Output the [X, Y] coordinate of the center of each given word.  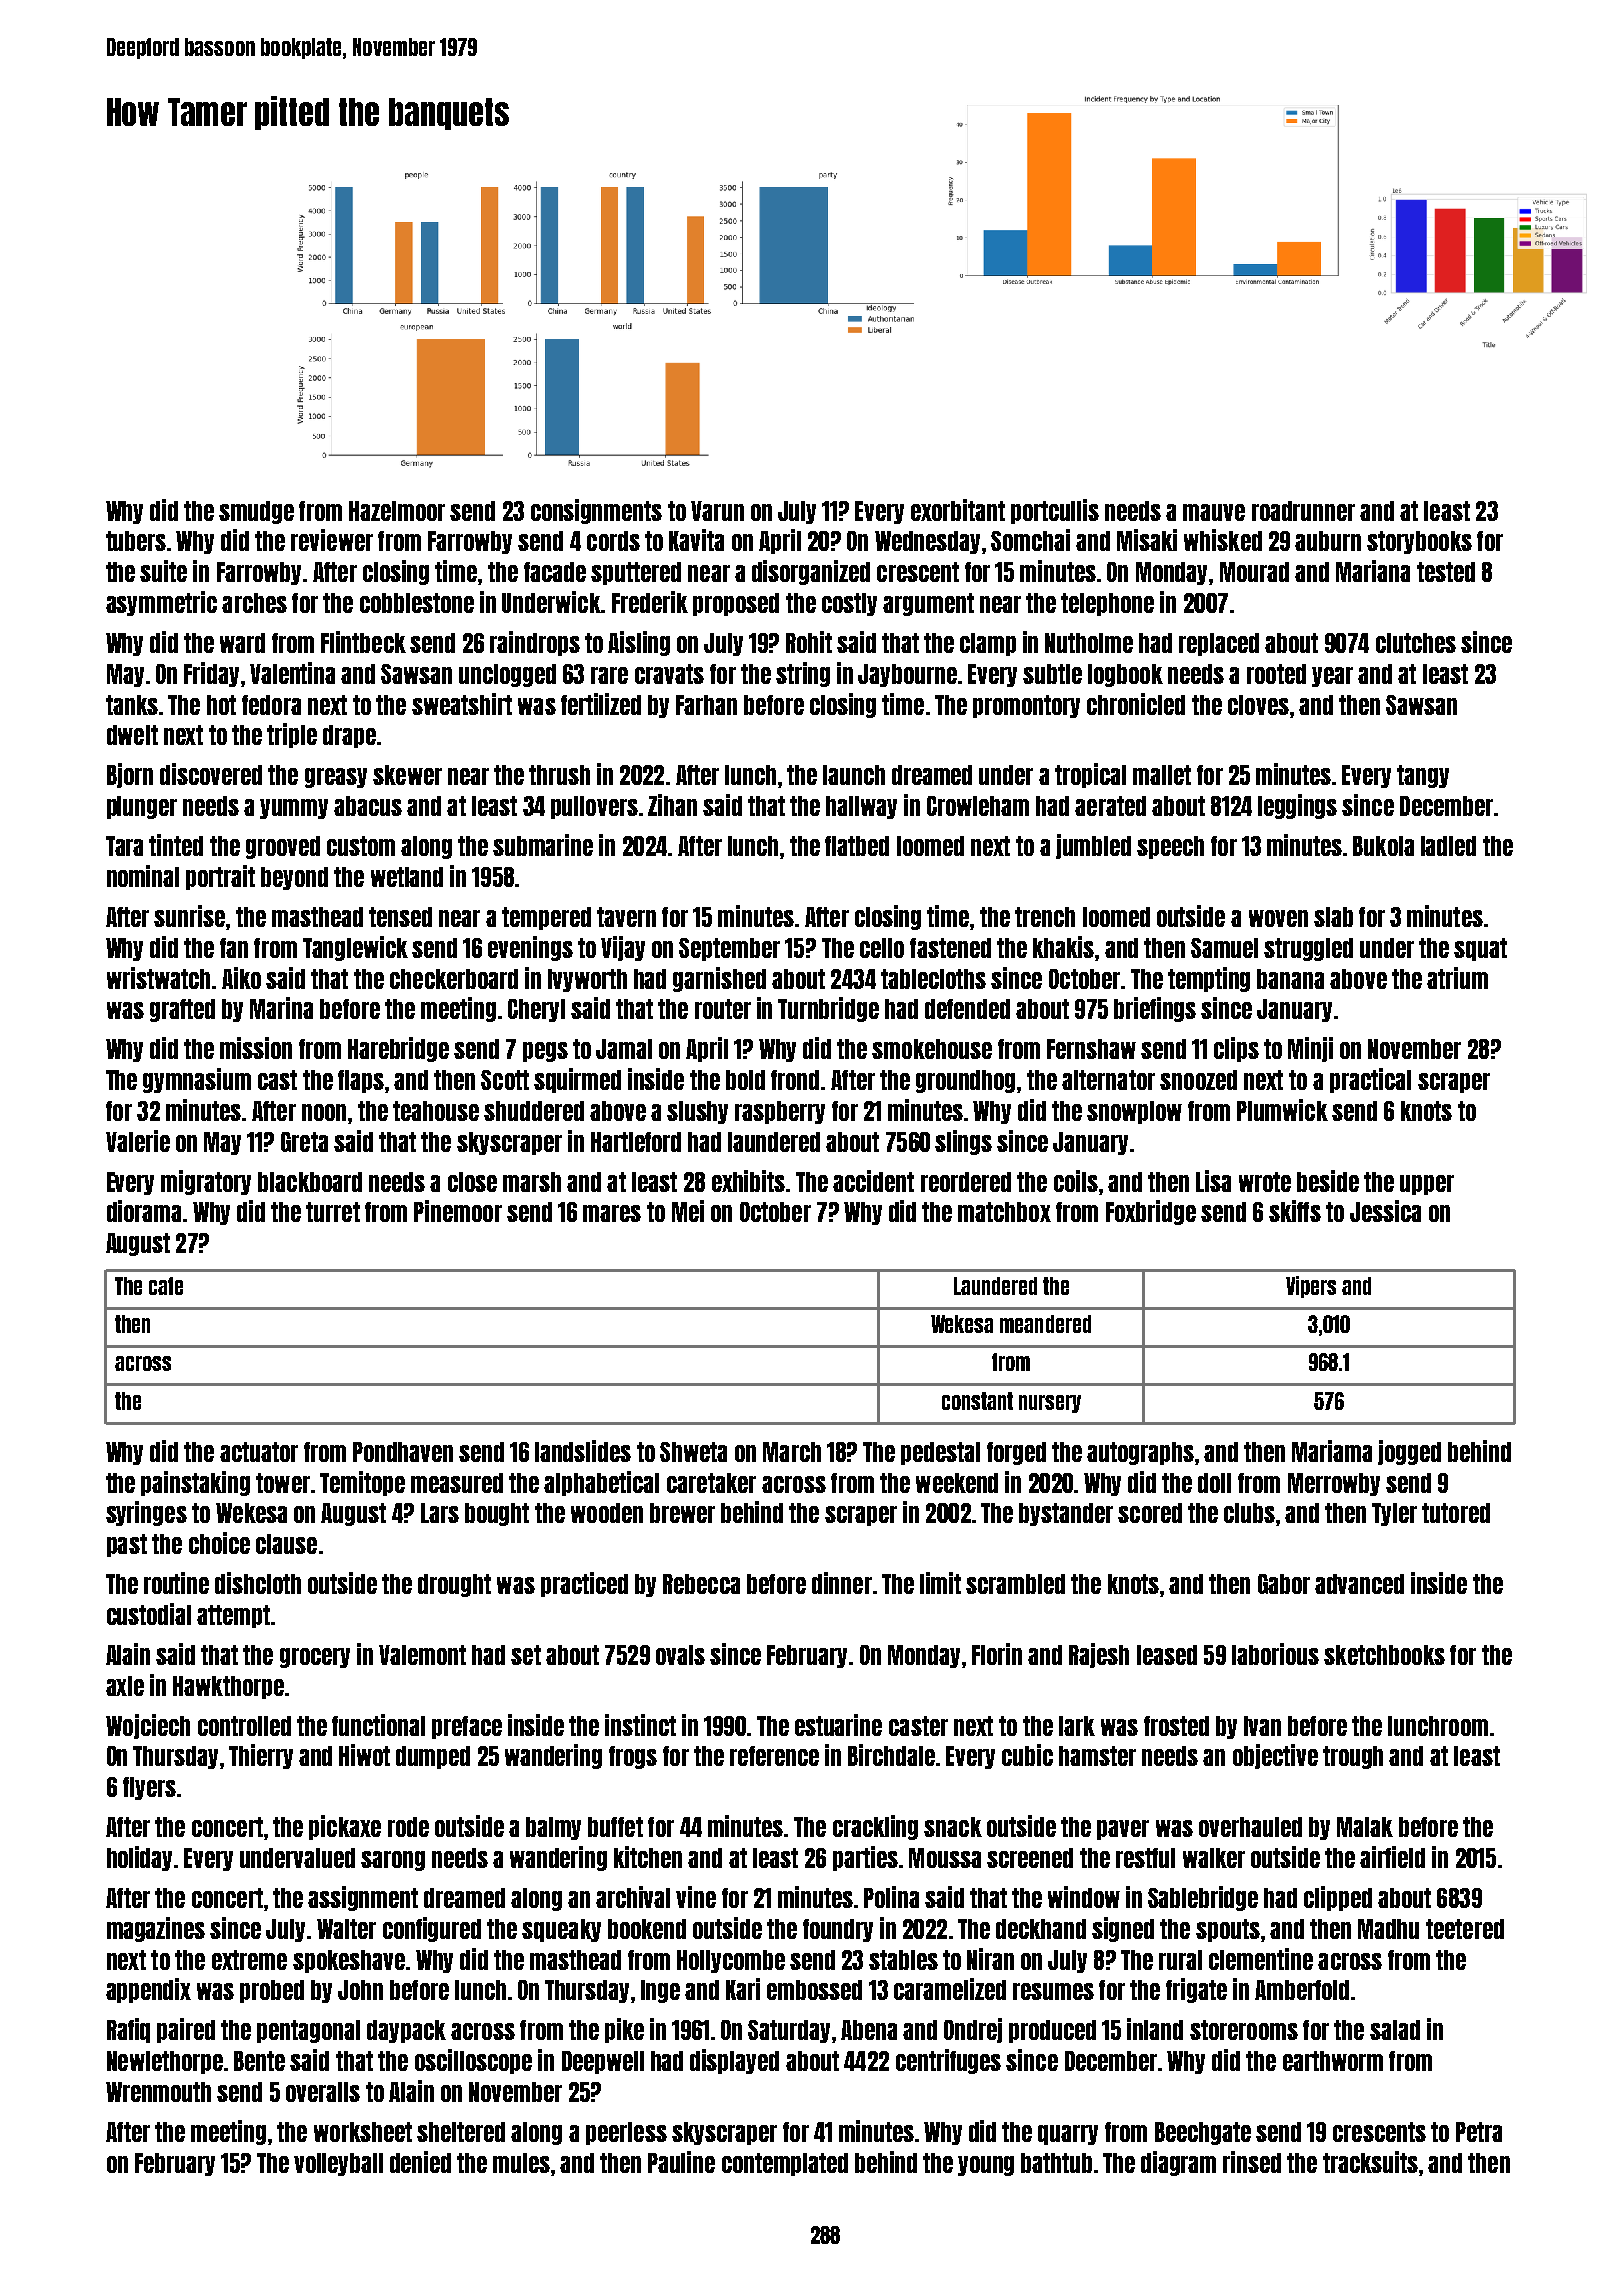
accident [873, 1181]
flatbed [857, 846]
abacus [368, 806]
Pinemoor [458, 1211]
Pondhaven [403, 1452]
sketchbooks [1384, 1655]
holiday [139, 1858]
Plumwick [1282, 1110]
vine [696, 1897]
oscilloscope [473, 2061]
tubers [136, 541]
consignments [596, 511]
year [1332, 677]
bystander [1066, 1514]
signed [1123, 1929]
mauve [1214, 512]
